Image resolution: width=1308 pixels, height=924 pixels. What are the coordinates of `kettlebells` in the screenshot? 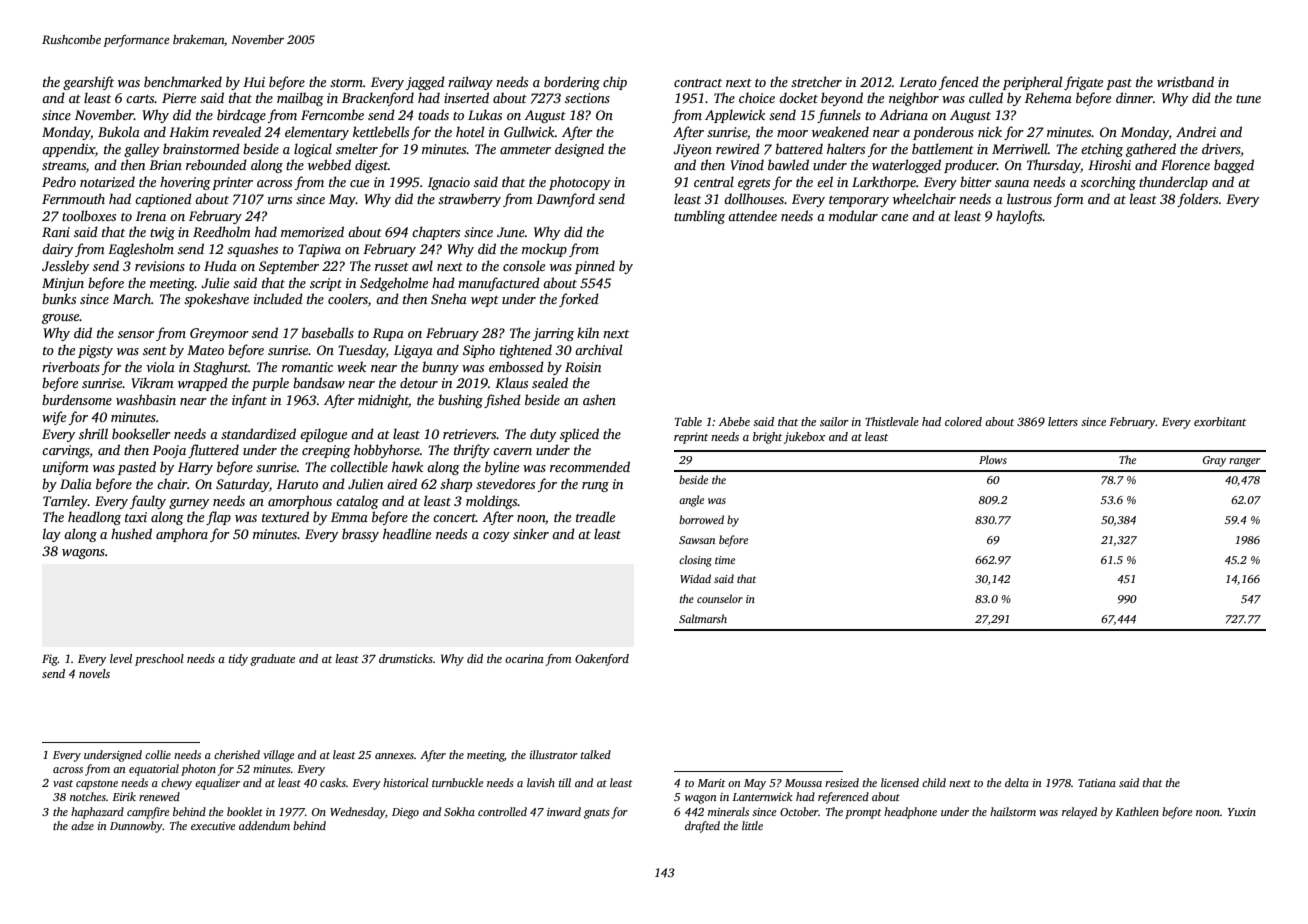 It's located at (381, 131).
